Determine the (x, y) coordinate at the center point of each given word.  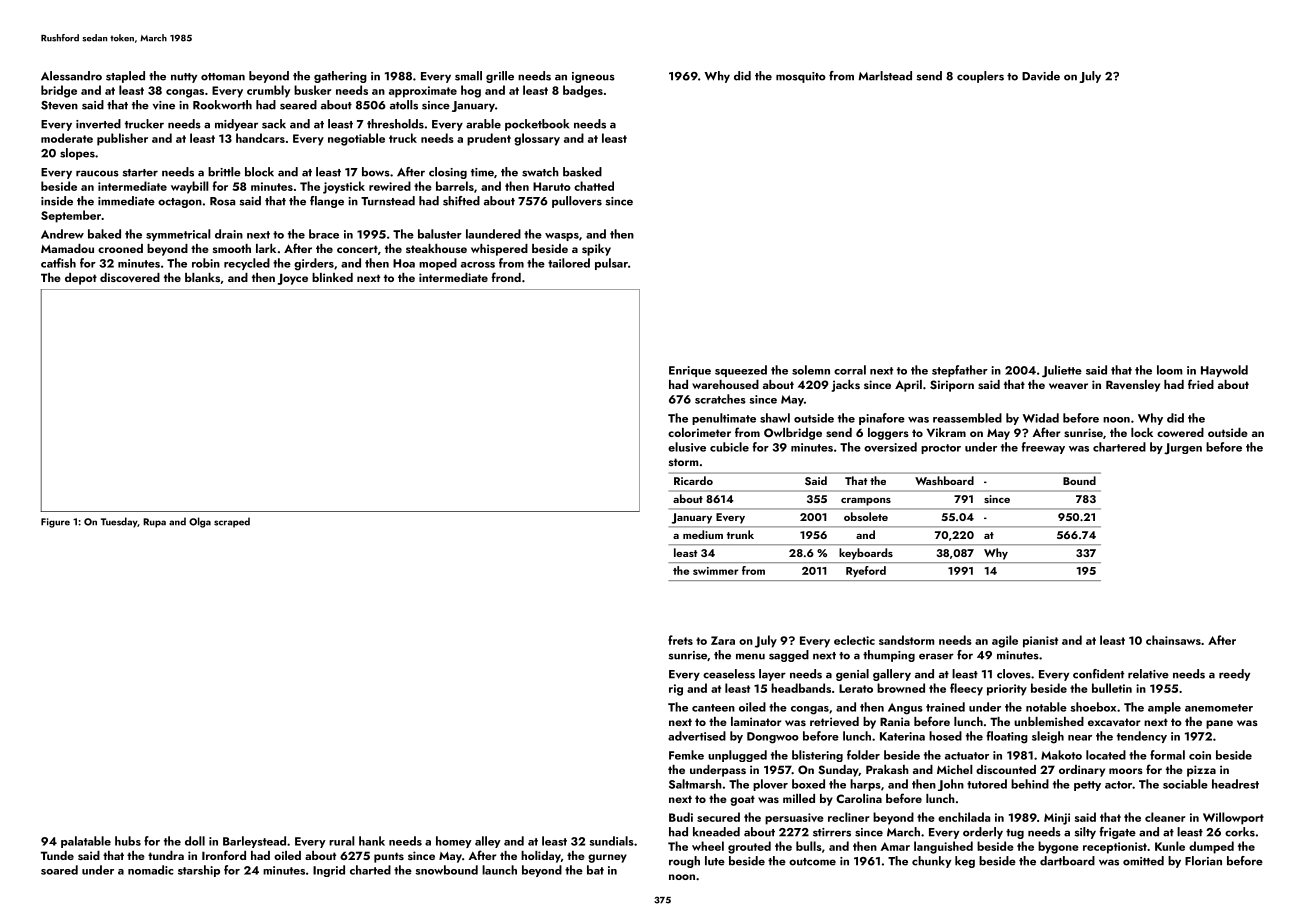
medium (703, 534)
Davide (1041, 76)
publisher (122, 139)
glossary (537, 139)
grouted (749, 847)
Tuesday (119, 522)
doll (195, 841)
